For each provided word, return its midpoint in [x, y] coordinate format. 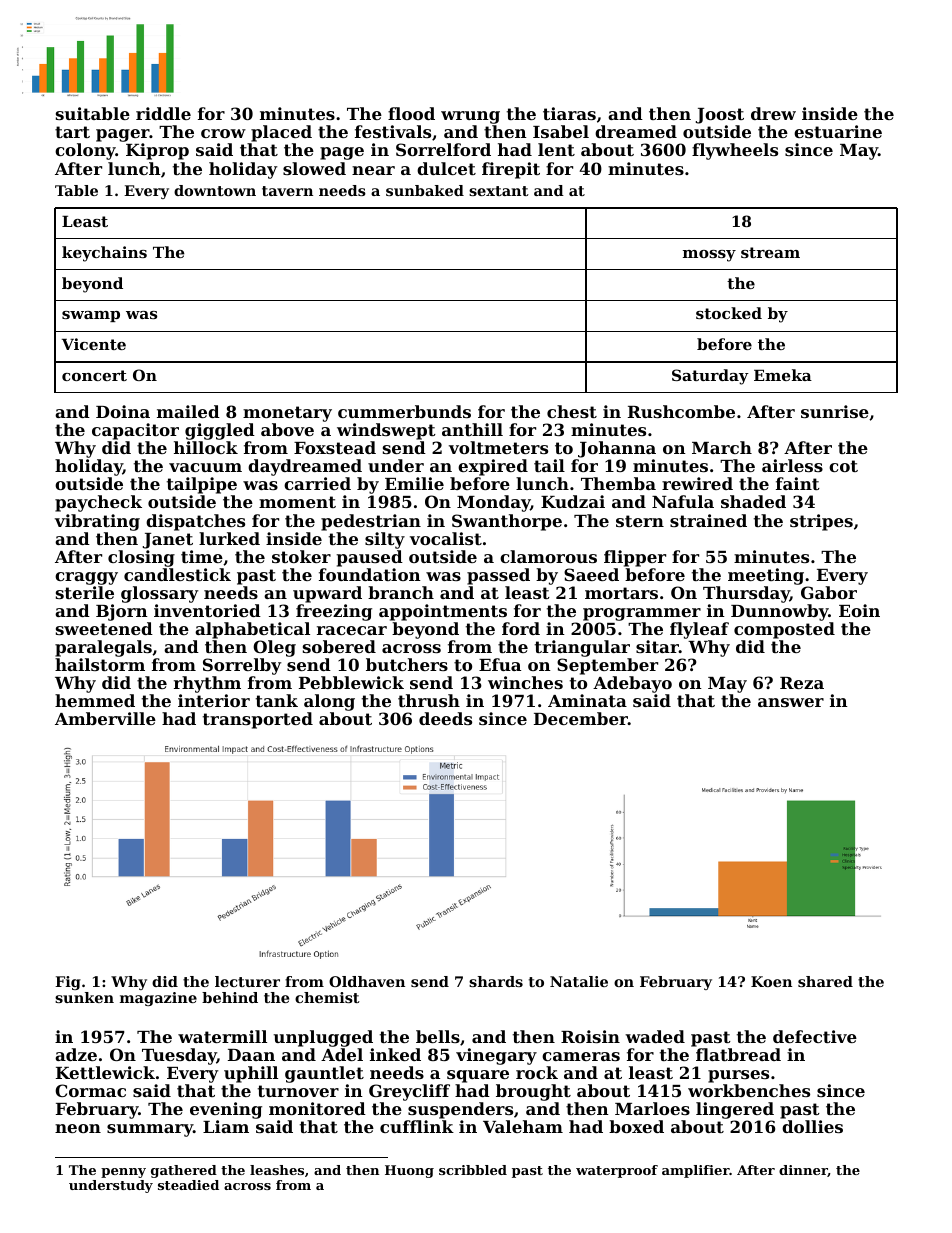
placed [281, 133]
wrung [470, 117]
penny [123, 1173]
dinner [803, 1171]
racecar [352, 630]
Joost [720, 116]
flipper [635, 558]
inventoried [207, 610]
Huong [409, 1171]
